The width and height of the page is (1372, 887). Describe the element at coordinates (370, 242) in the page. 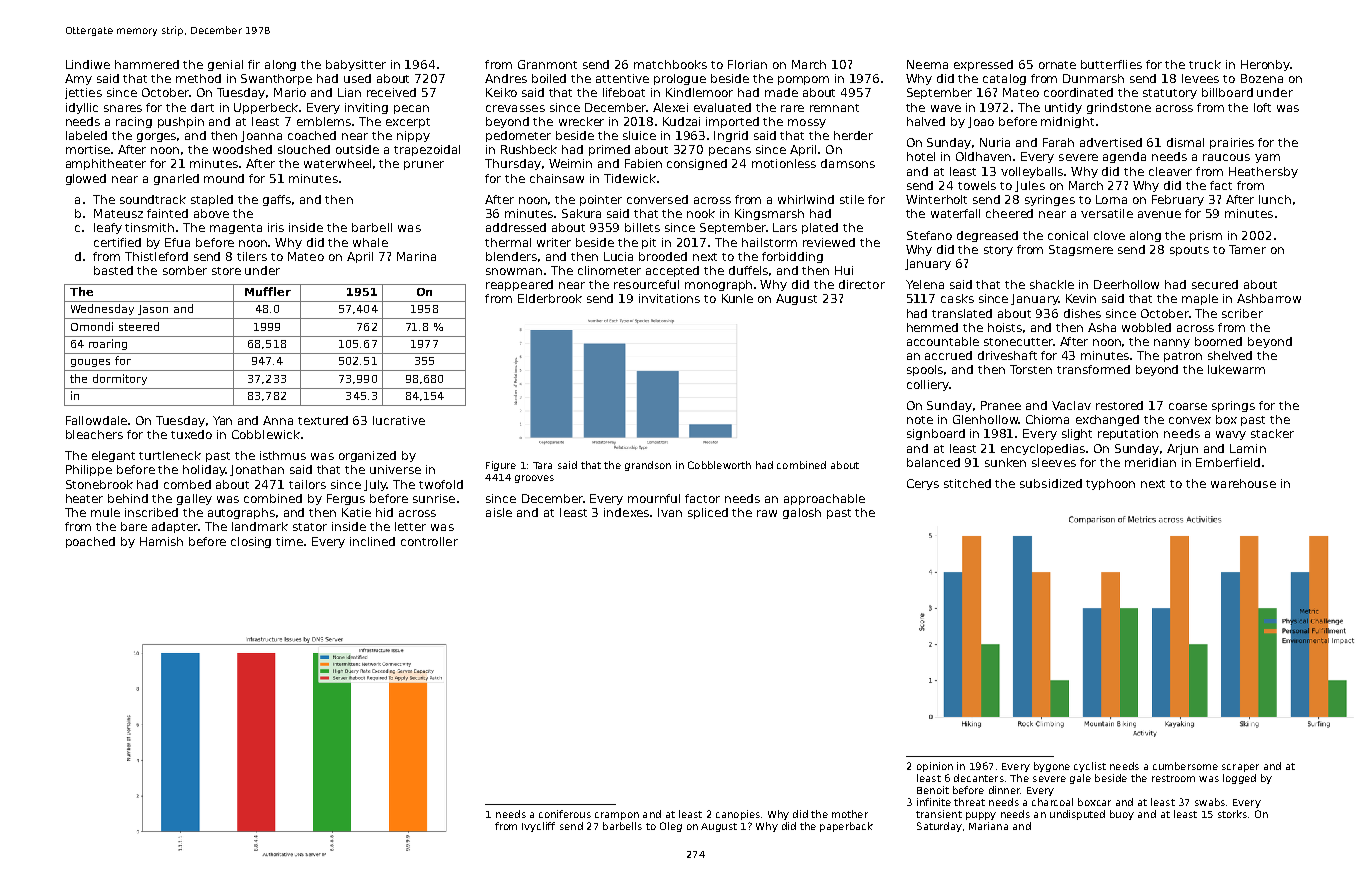

I see `whale` at that location.
